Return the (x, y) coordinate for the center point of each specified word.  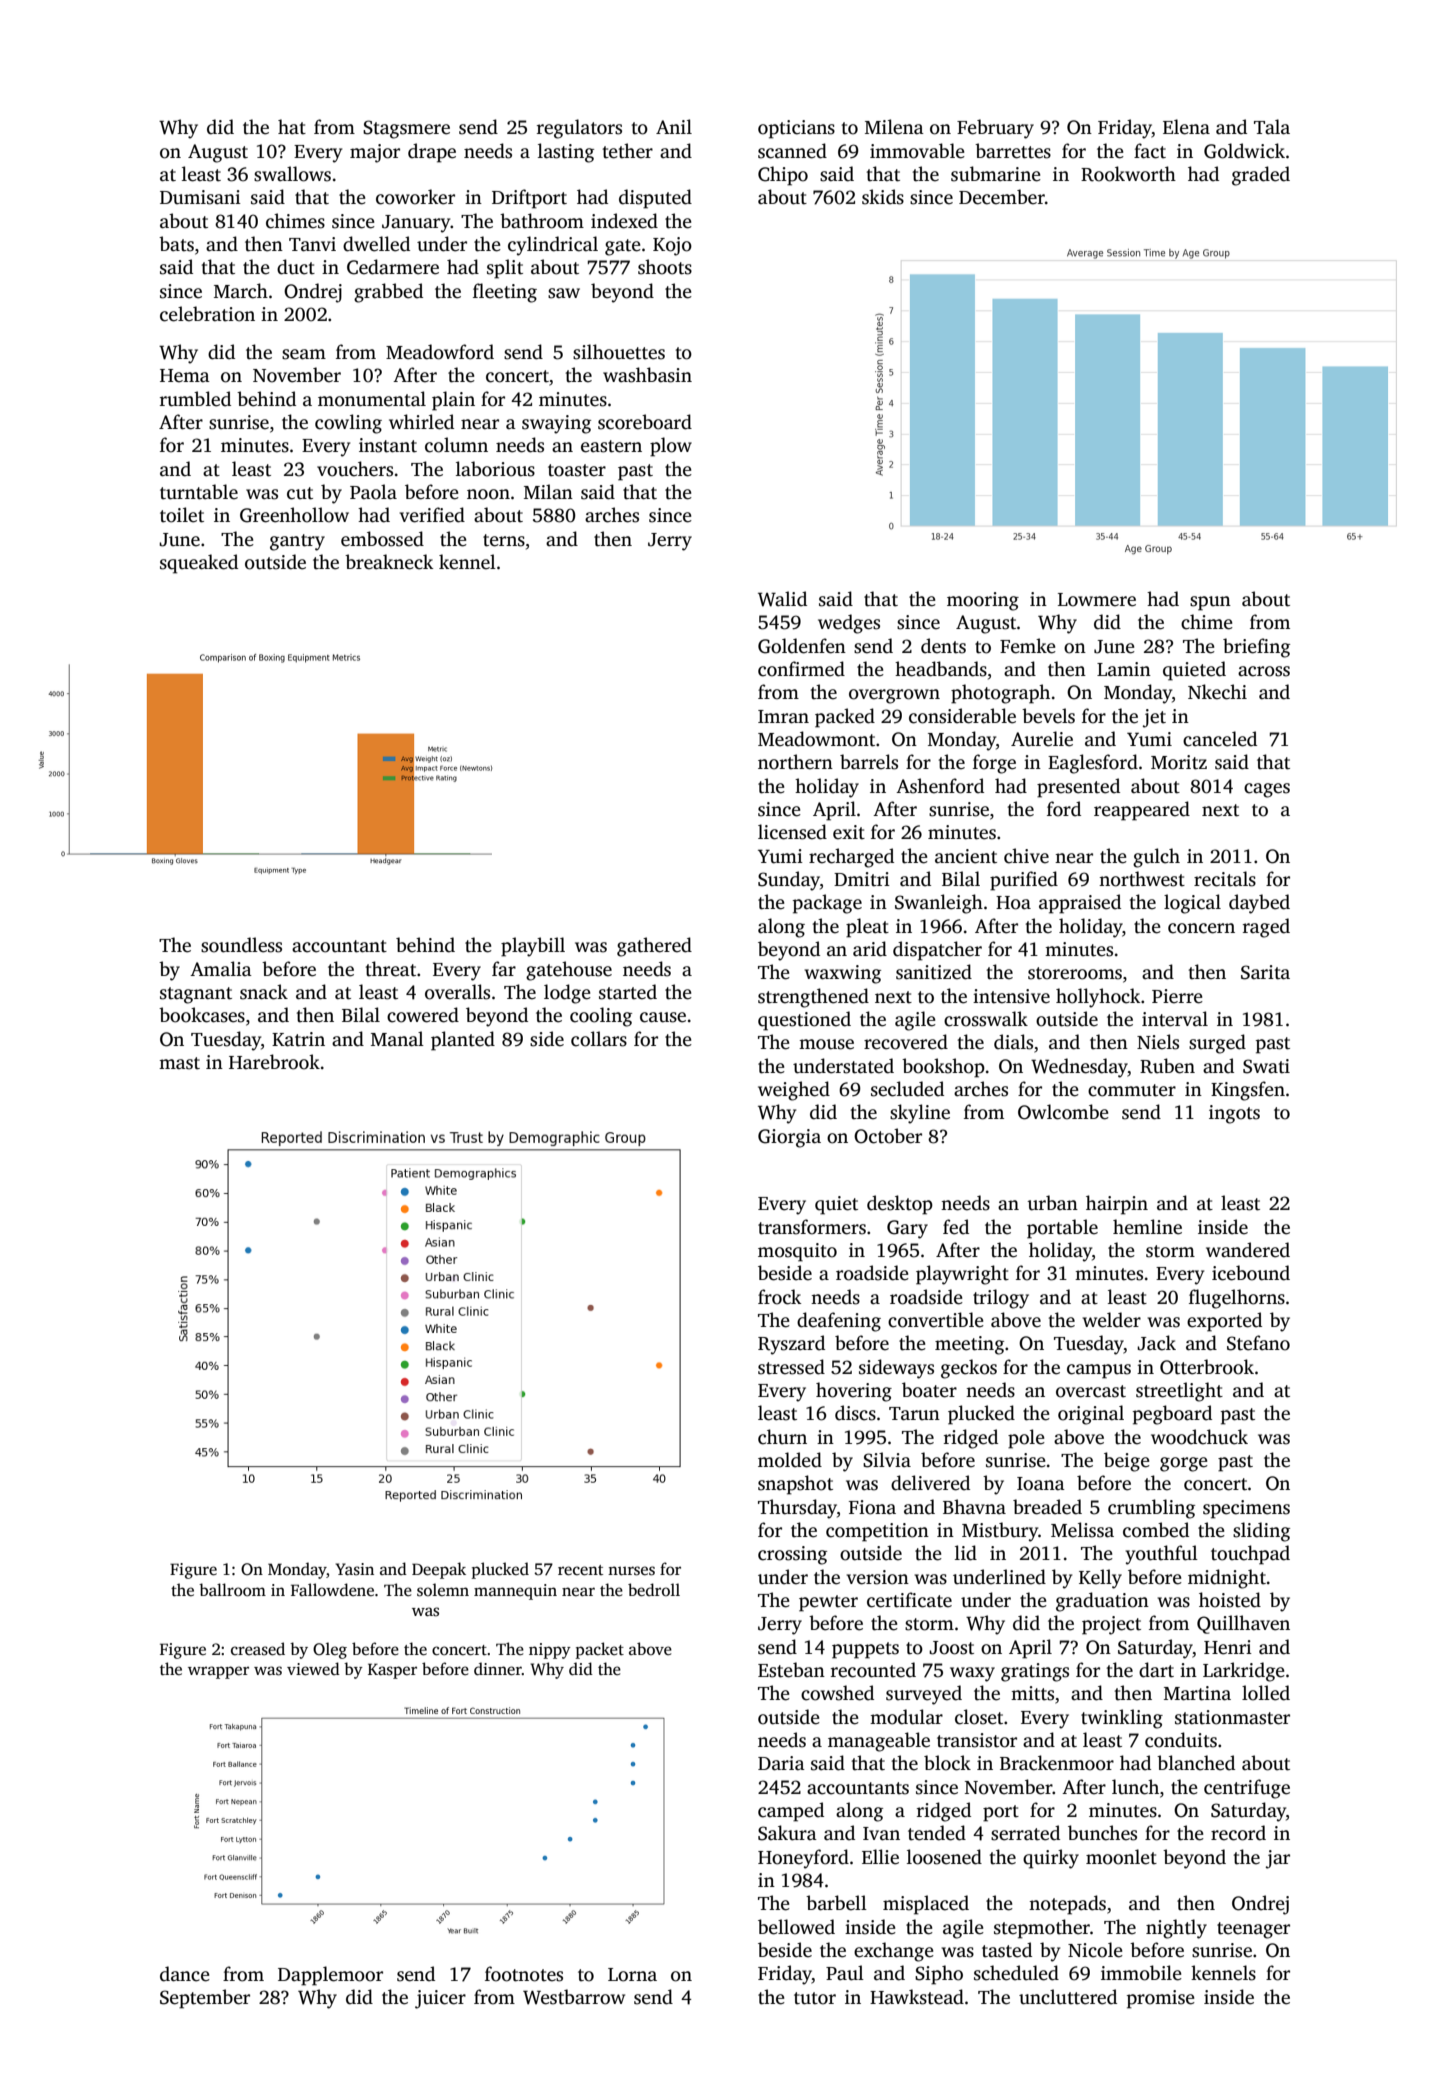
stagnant (196, 995)
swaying (556, 424)
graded (1261, 176)
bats (176, 244)
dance (185, 1974)
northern (795, 762)
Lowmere (1097, 600)
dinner (498, 1669)
